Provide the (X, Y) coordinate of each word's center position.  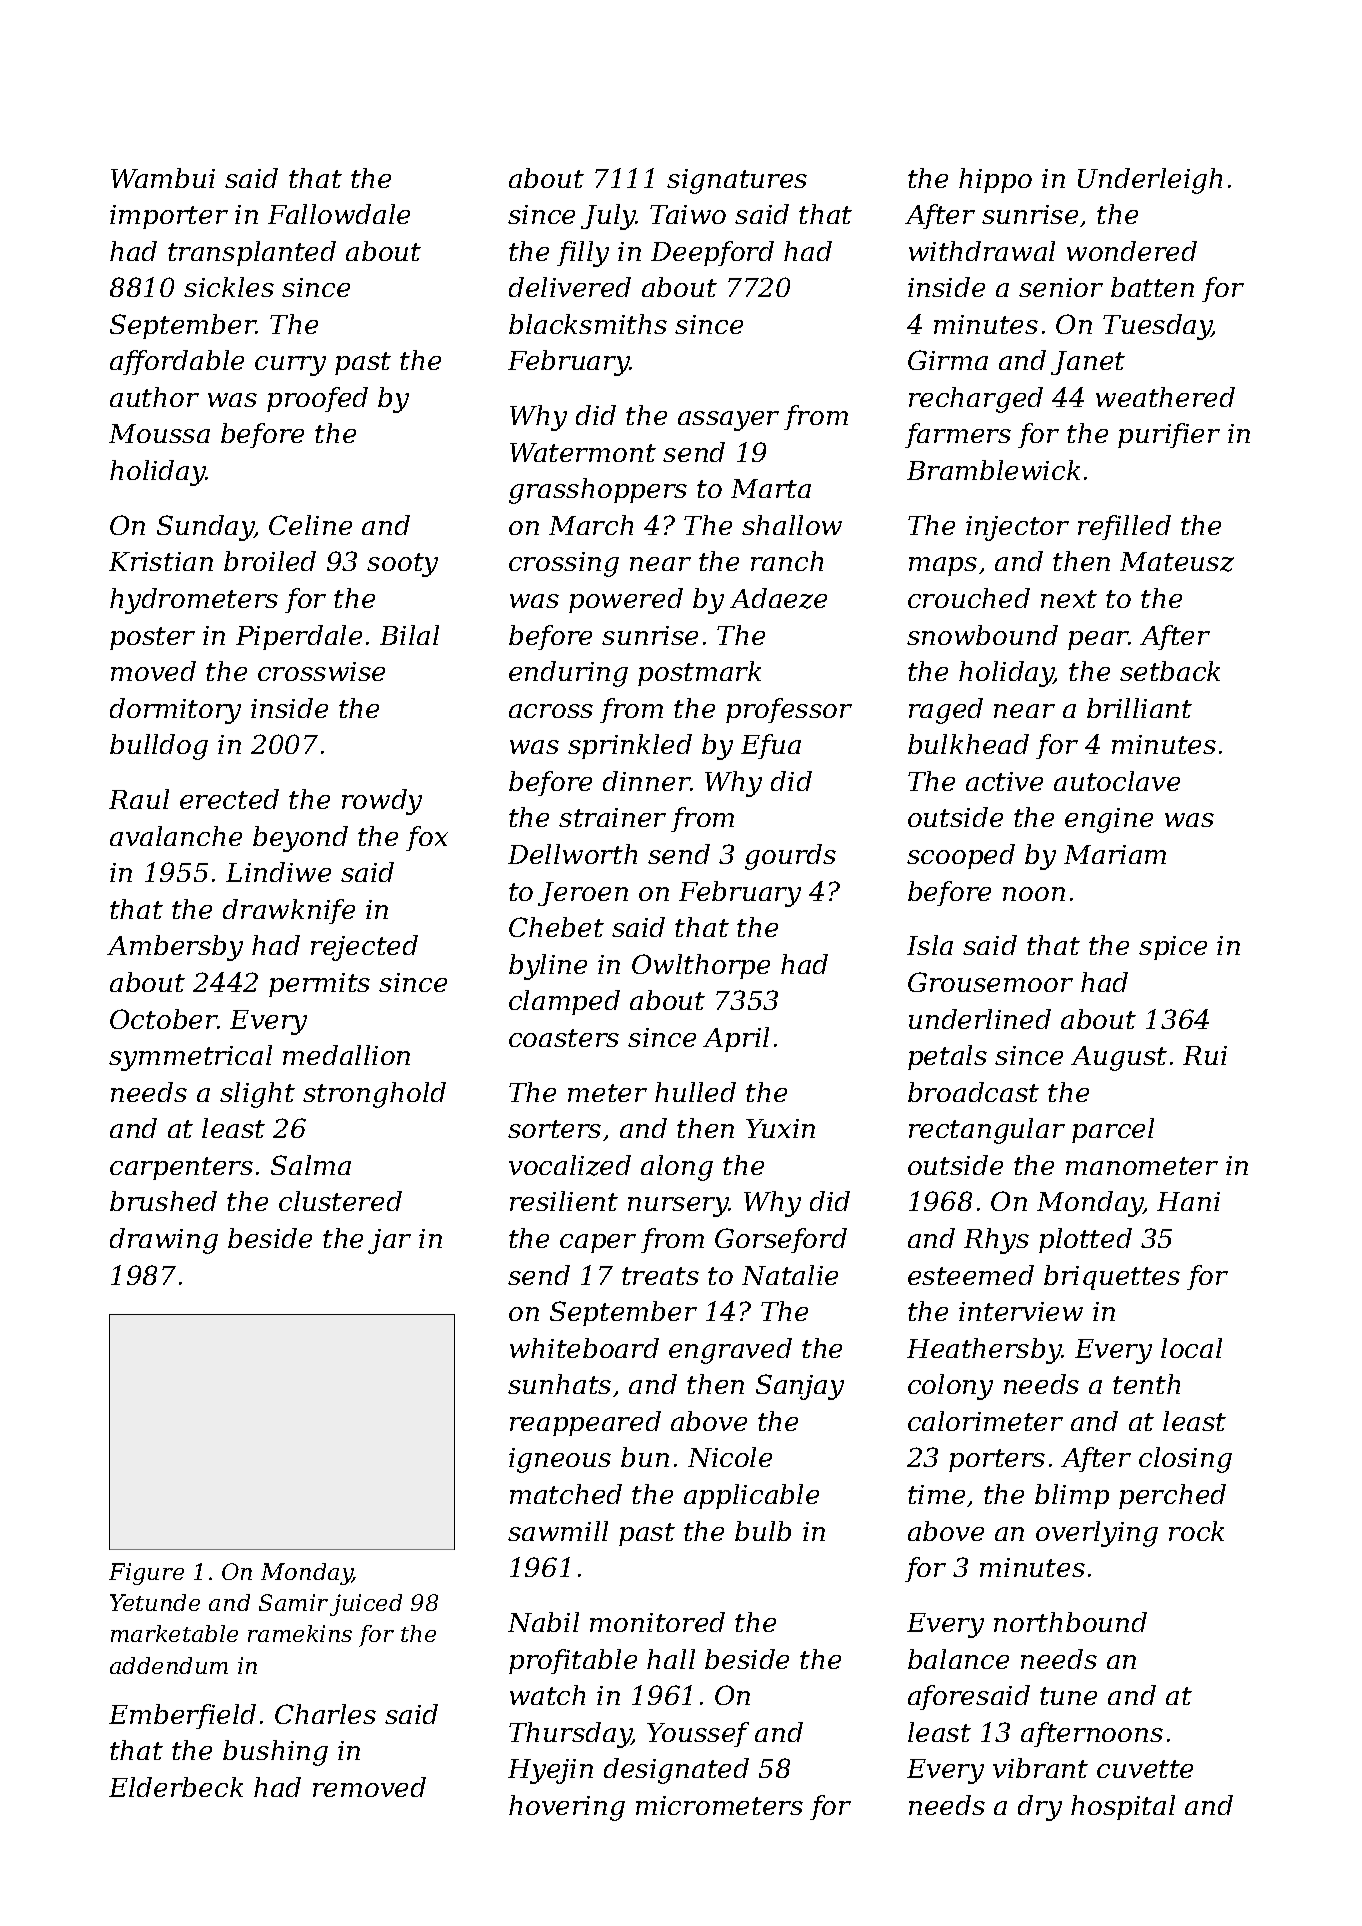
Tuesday (1157, 327)
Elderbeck (176, 1787)
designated (676, 1771)
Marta (771, 488)
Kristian (161, 561)
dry (1040, 1808)
